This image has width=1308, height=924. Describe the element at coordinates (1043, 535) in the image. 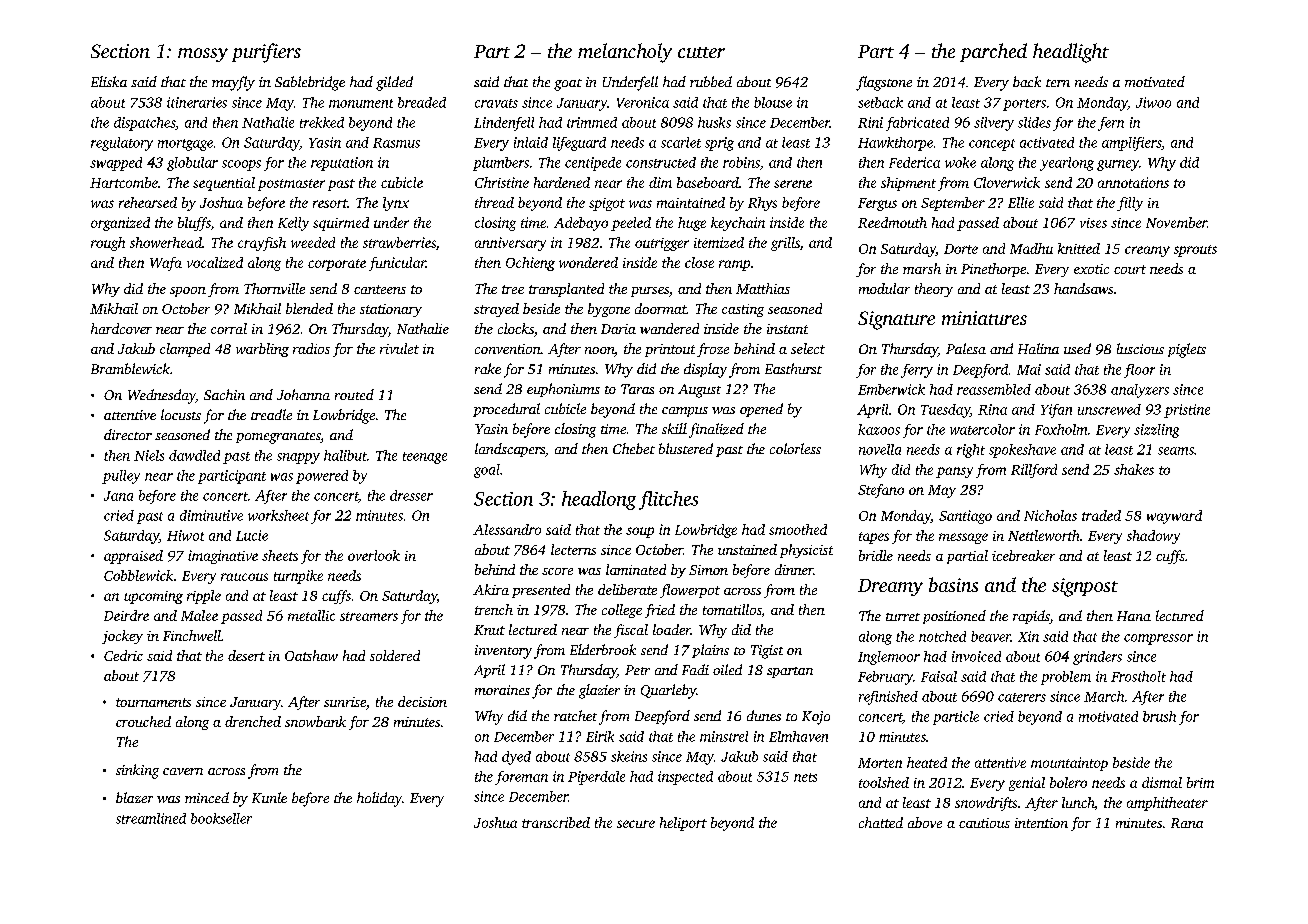

I see `Nettleworth` at that location.
